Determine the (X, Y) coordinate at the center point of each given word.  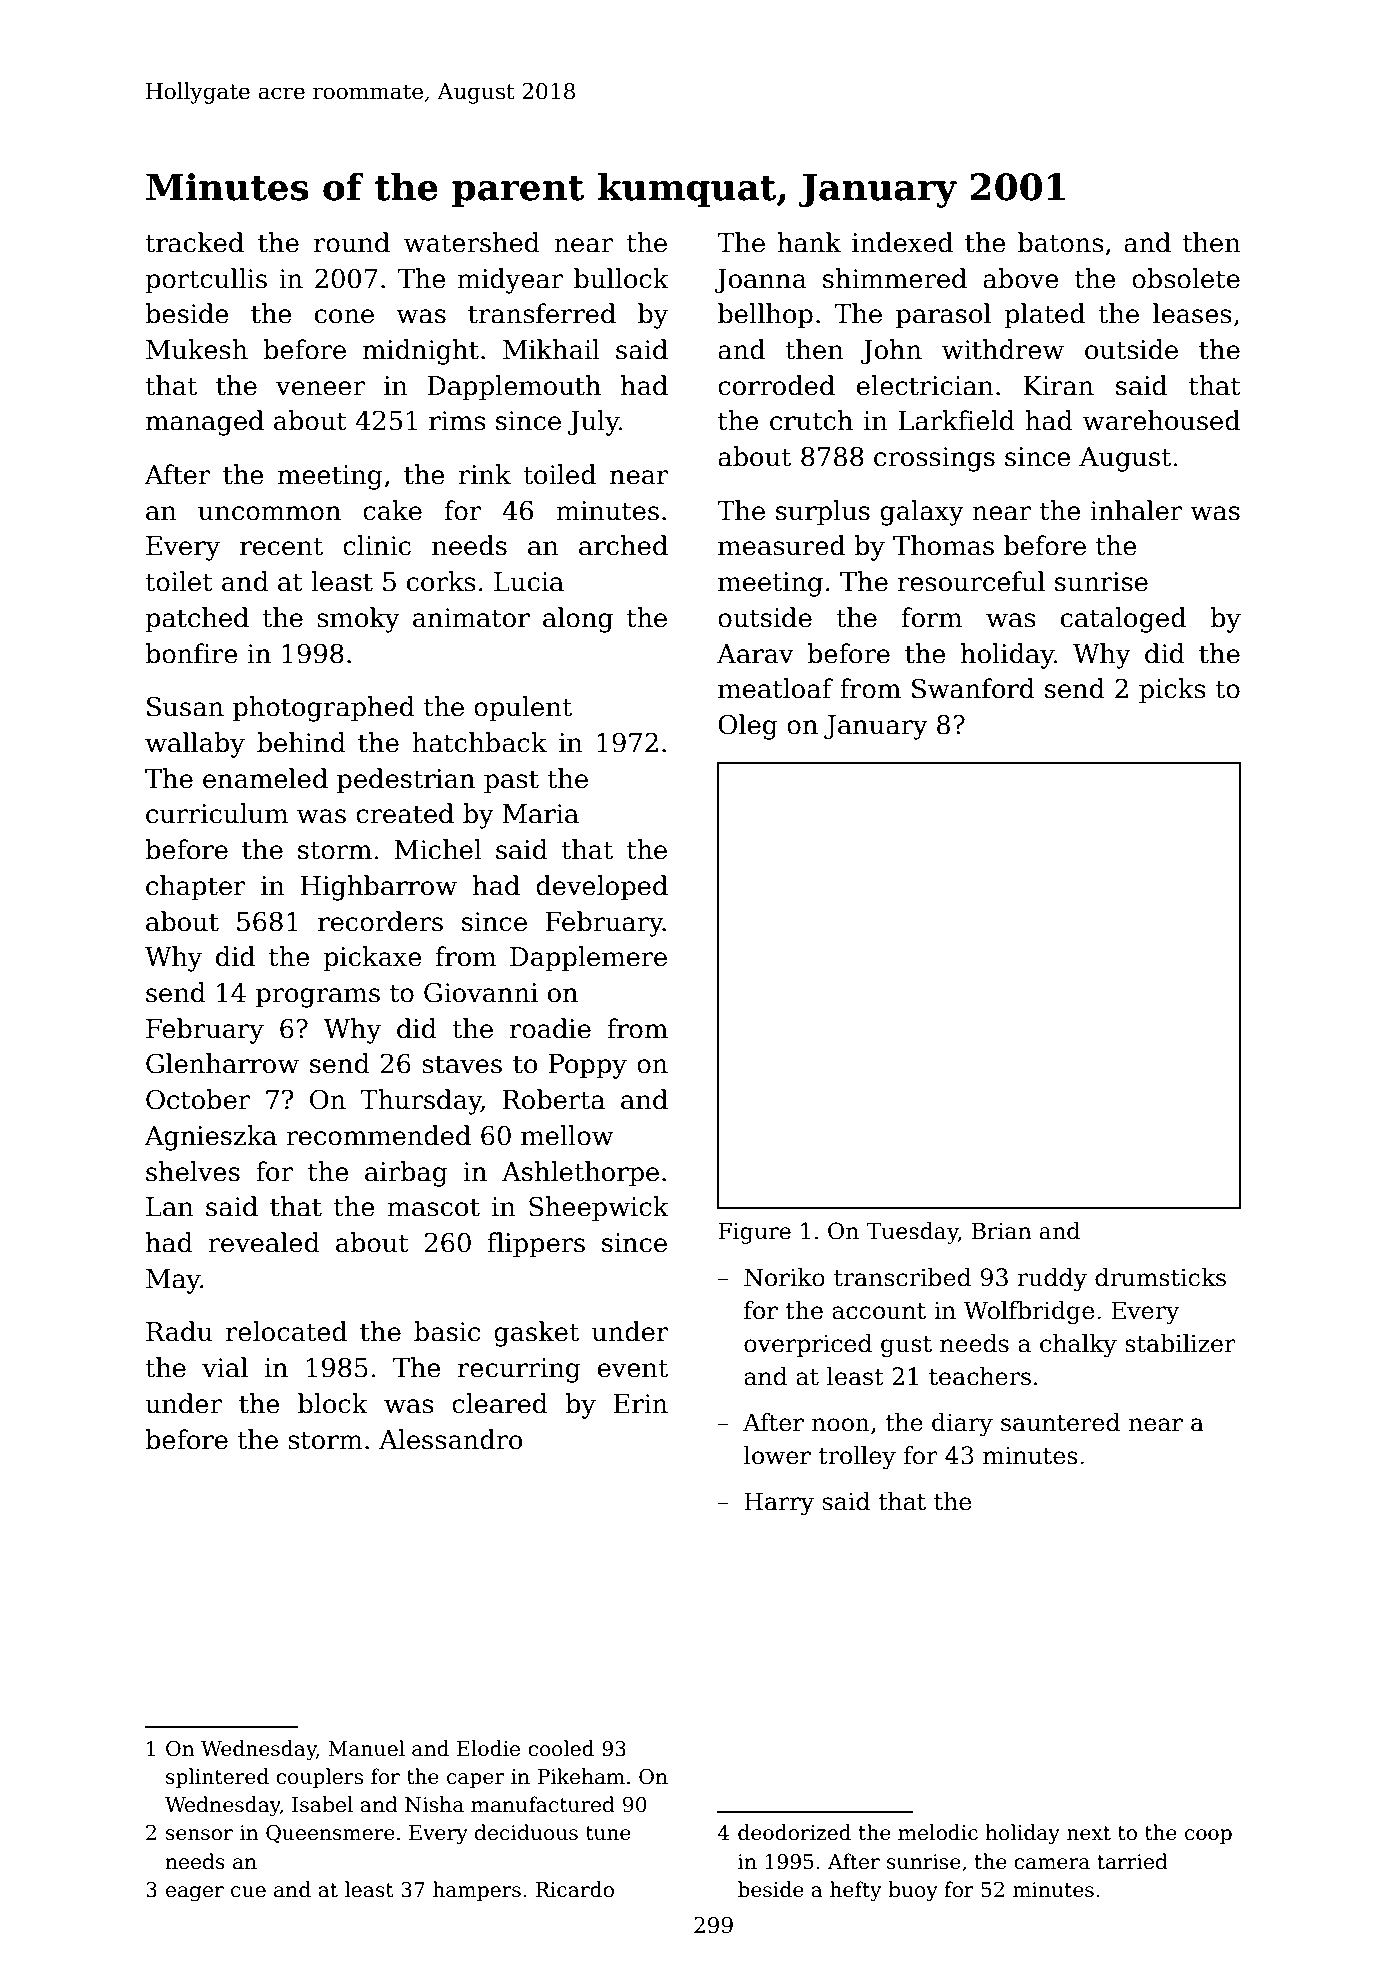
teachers (980, 1376)
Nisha (434, 1804)
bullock (621, 278)
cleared (500, 1403)
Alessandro (451, 1439)
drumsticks (1160, 1277)
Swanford (973, 688)
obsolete (1186, 278)
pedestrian (406, 781)
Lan (170, 1207)
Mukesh (197, 349)
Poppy (588, 1066)
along (578, 620)
